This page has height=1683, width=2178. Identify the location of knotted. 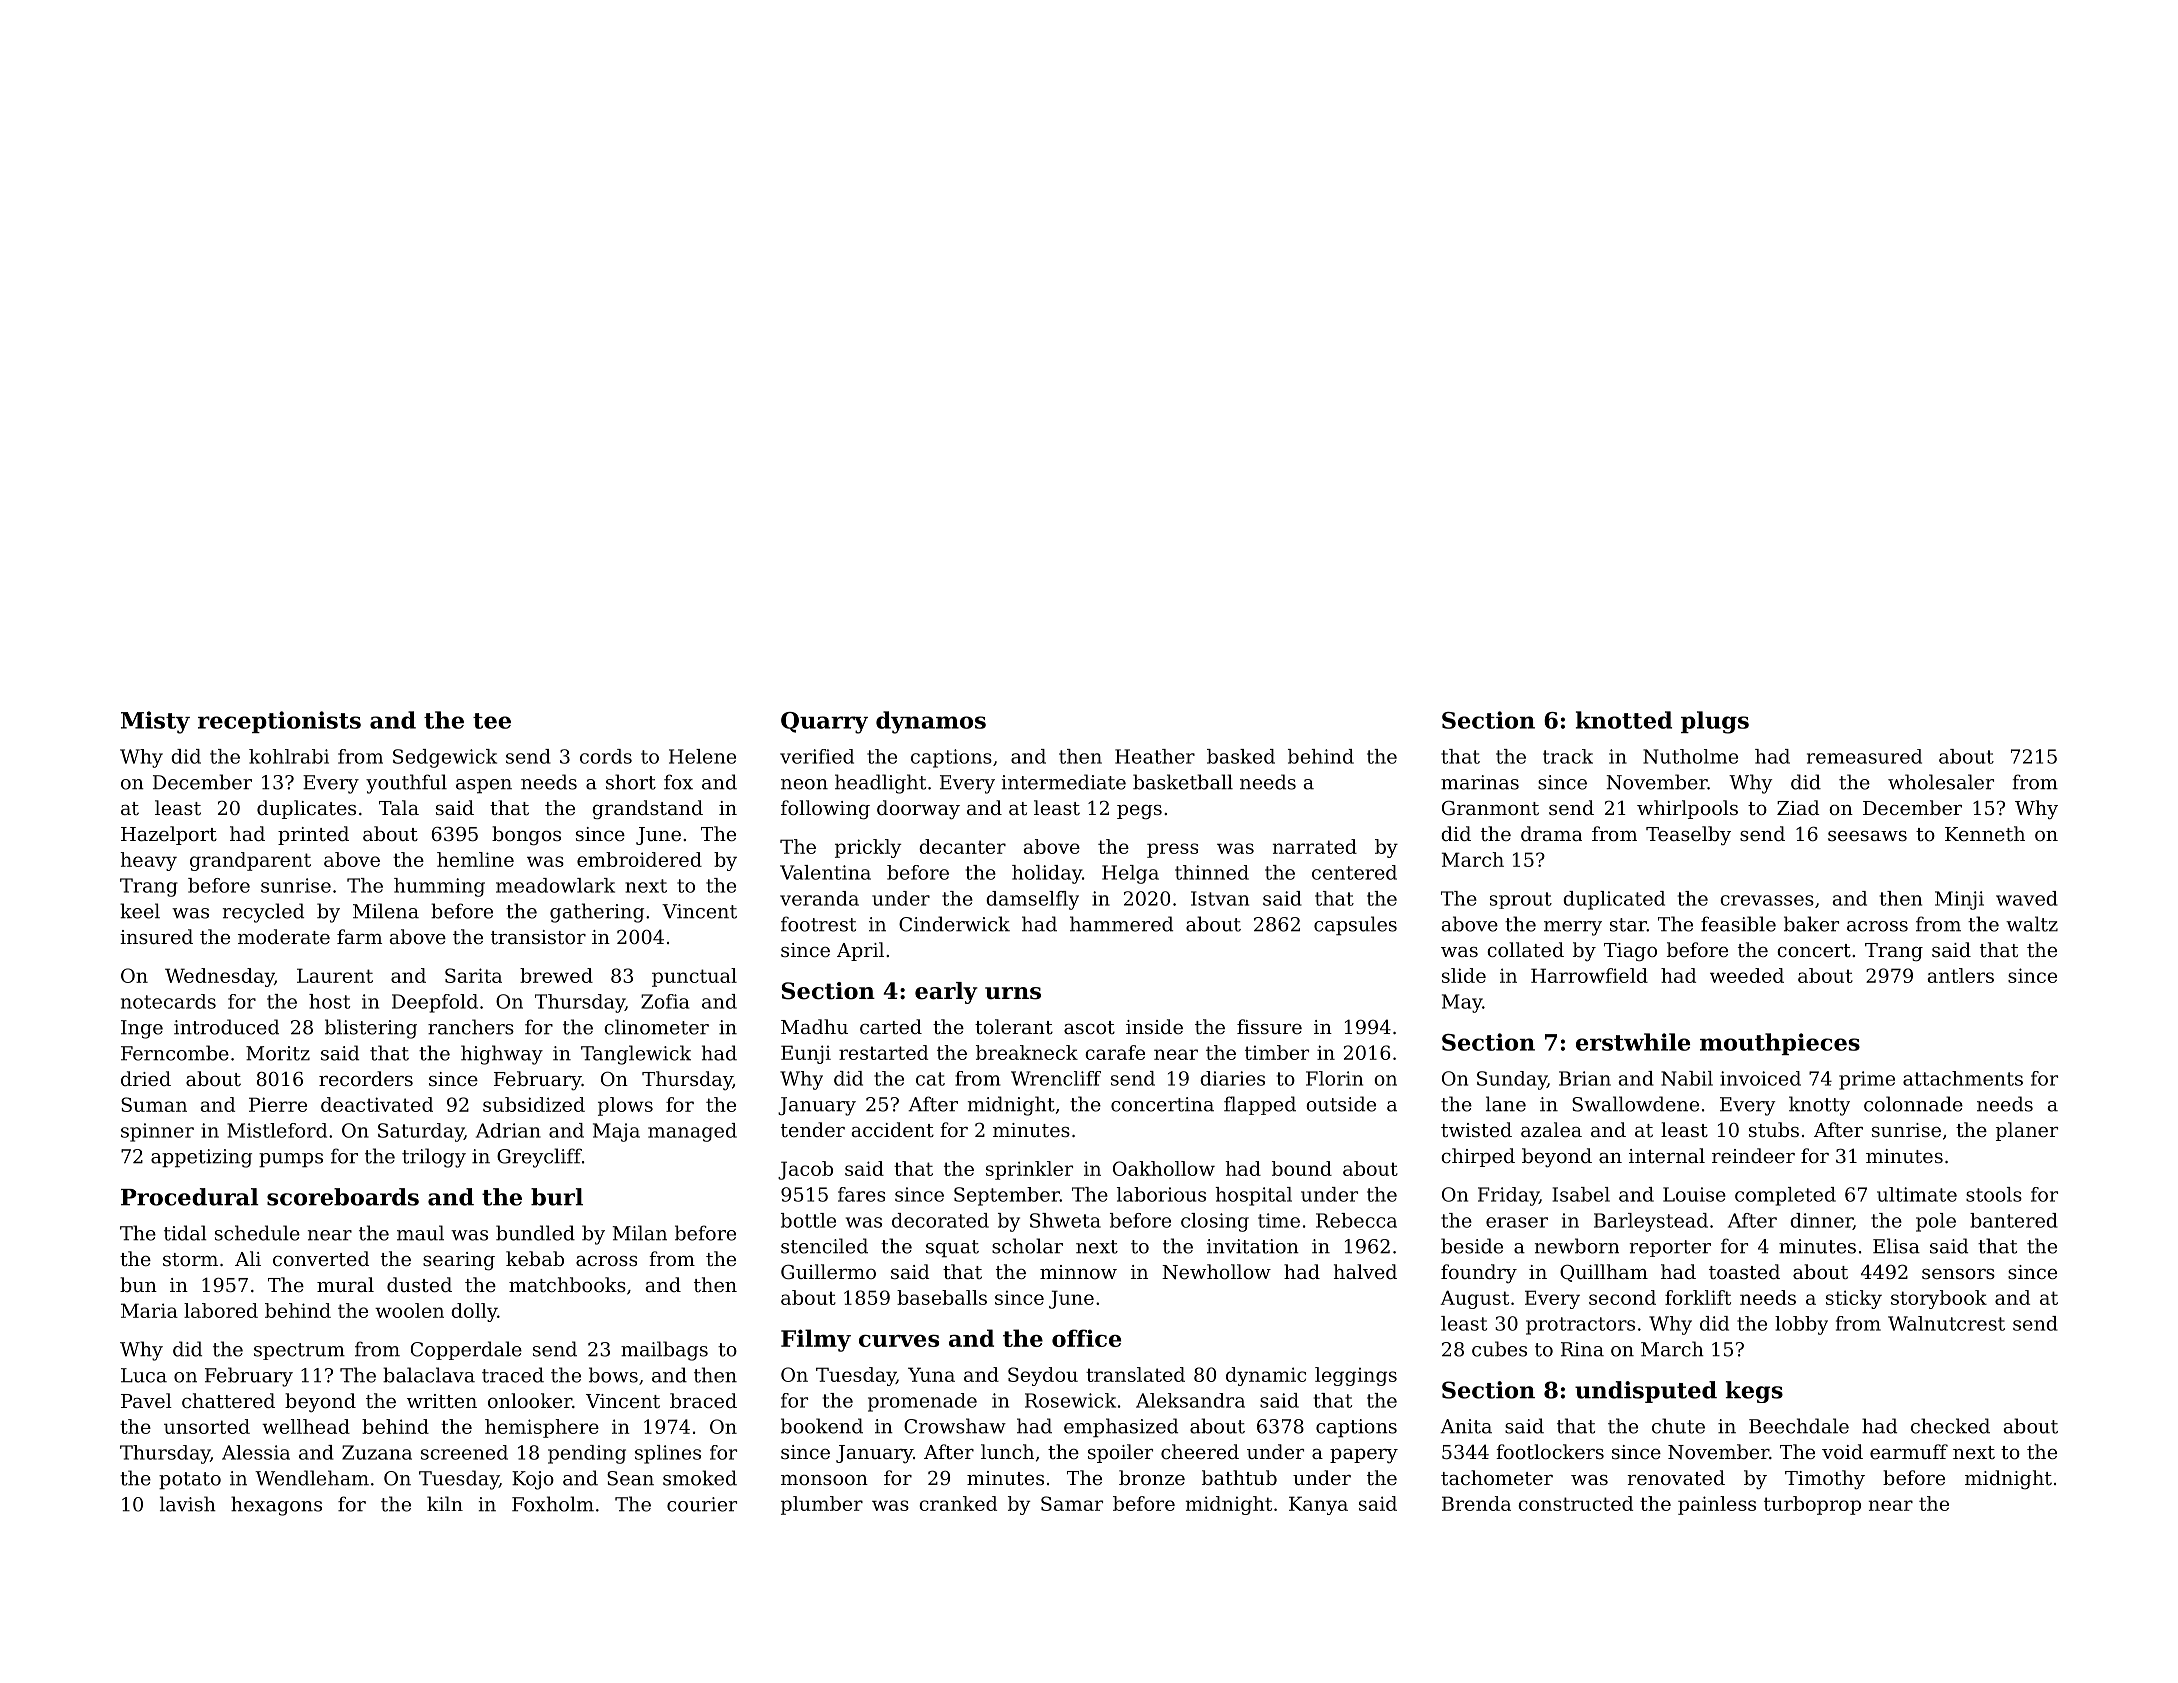
(1624, 720).
